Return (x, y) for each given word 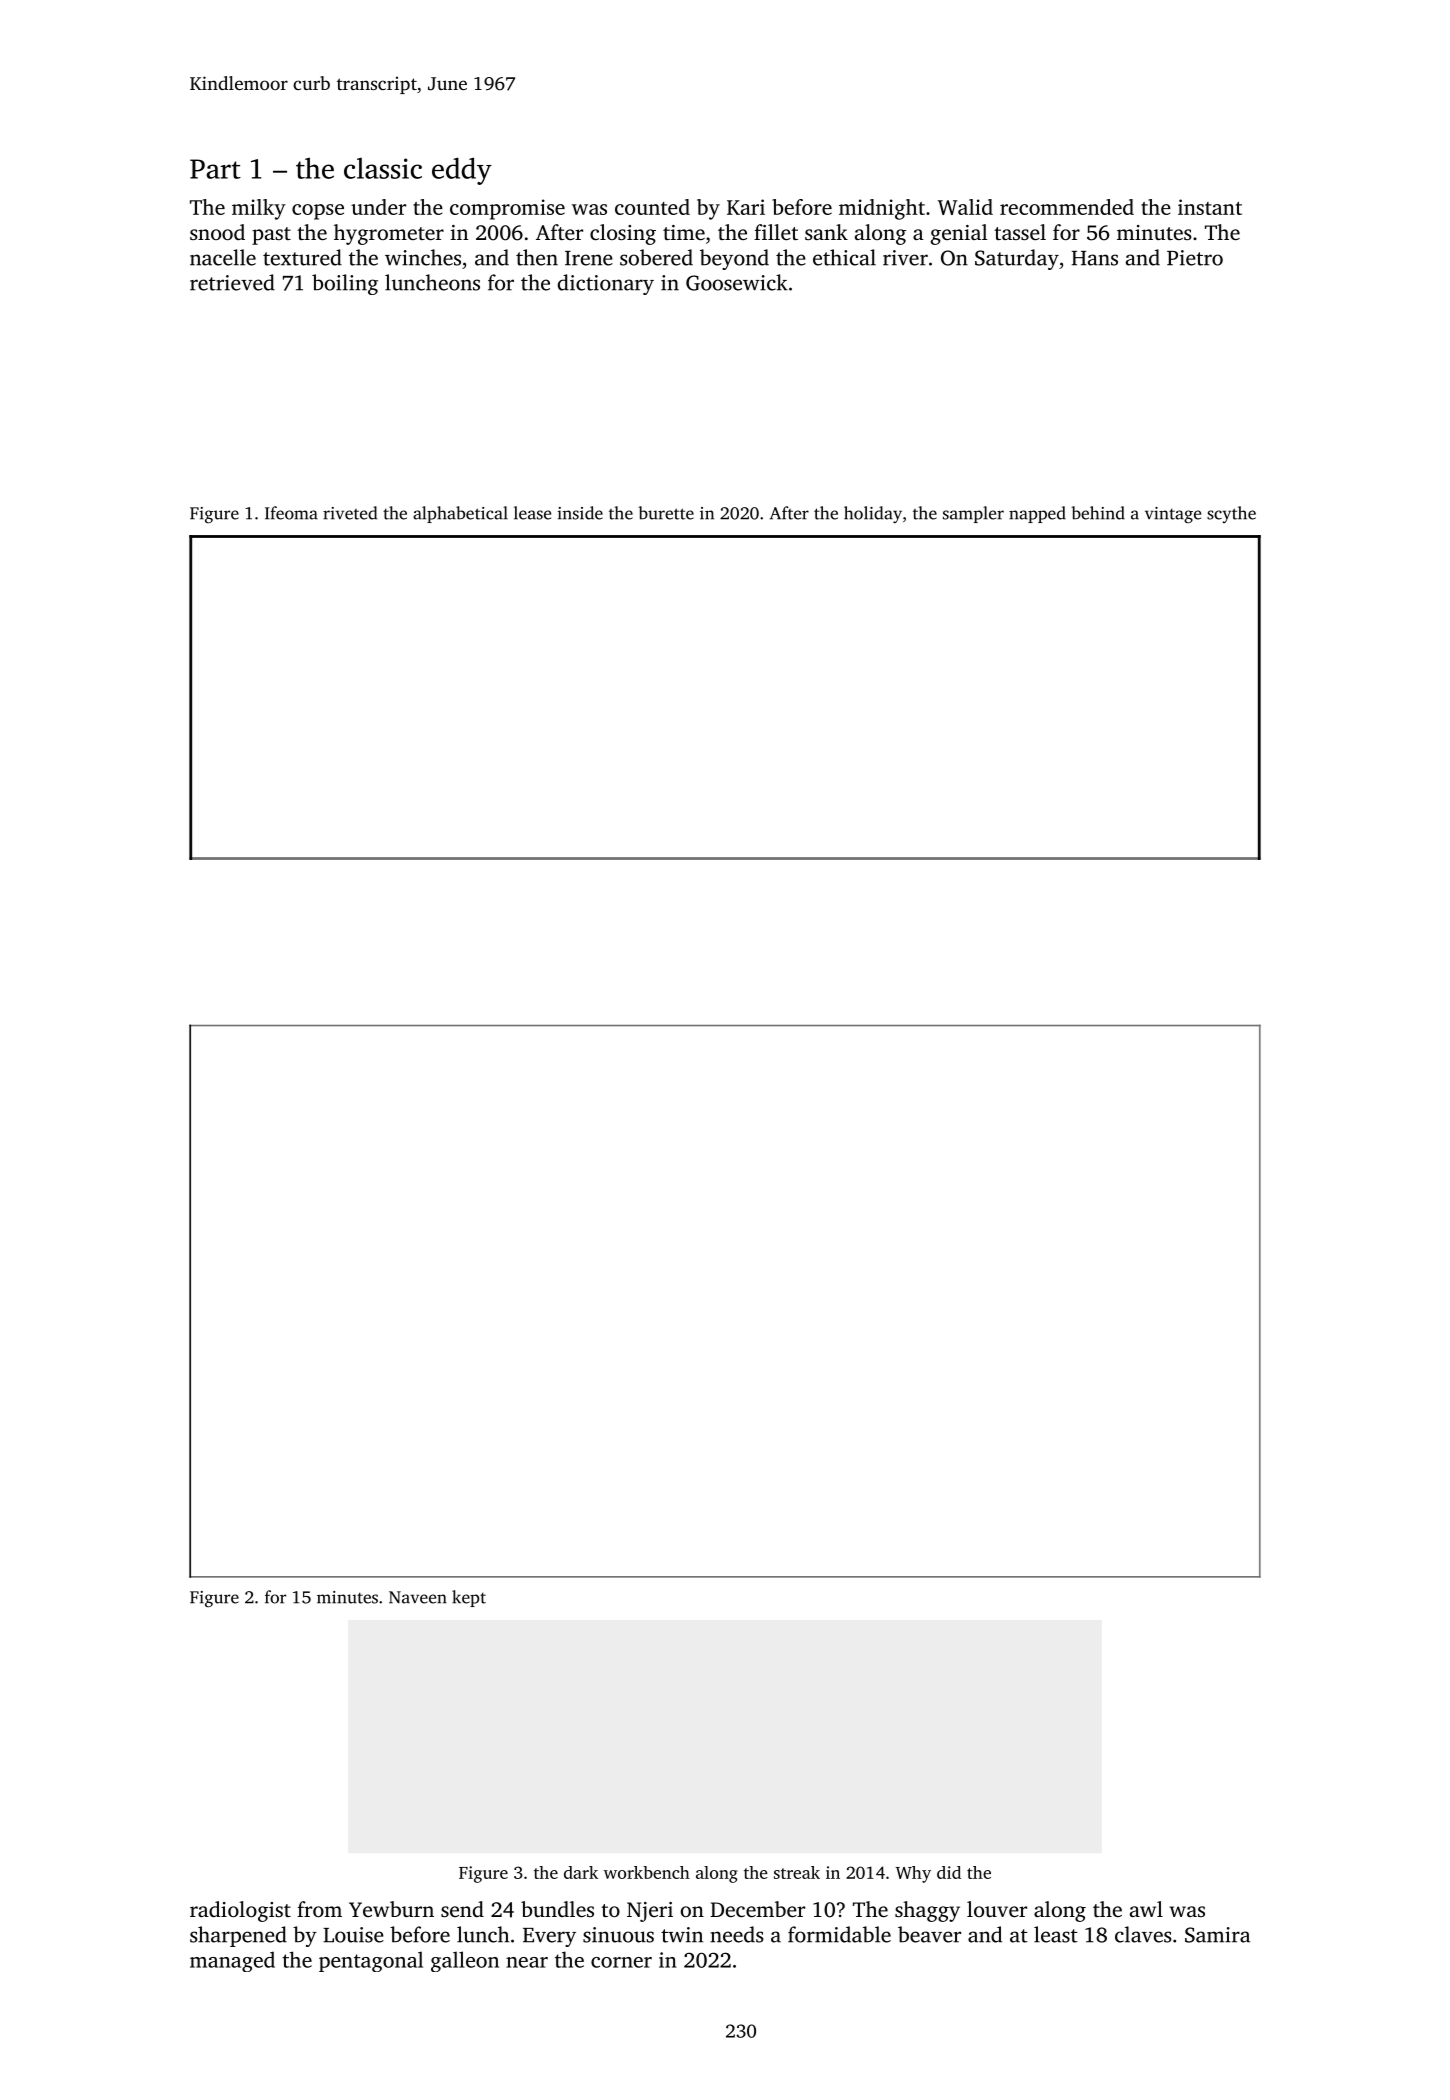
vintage (1173, 515)
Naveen (418, 1597)
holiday (873, 514)
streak (797, 1872)
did (949, 1872)
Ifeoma (291, 513)
